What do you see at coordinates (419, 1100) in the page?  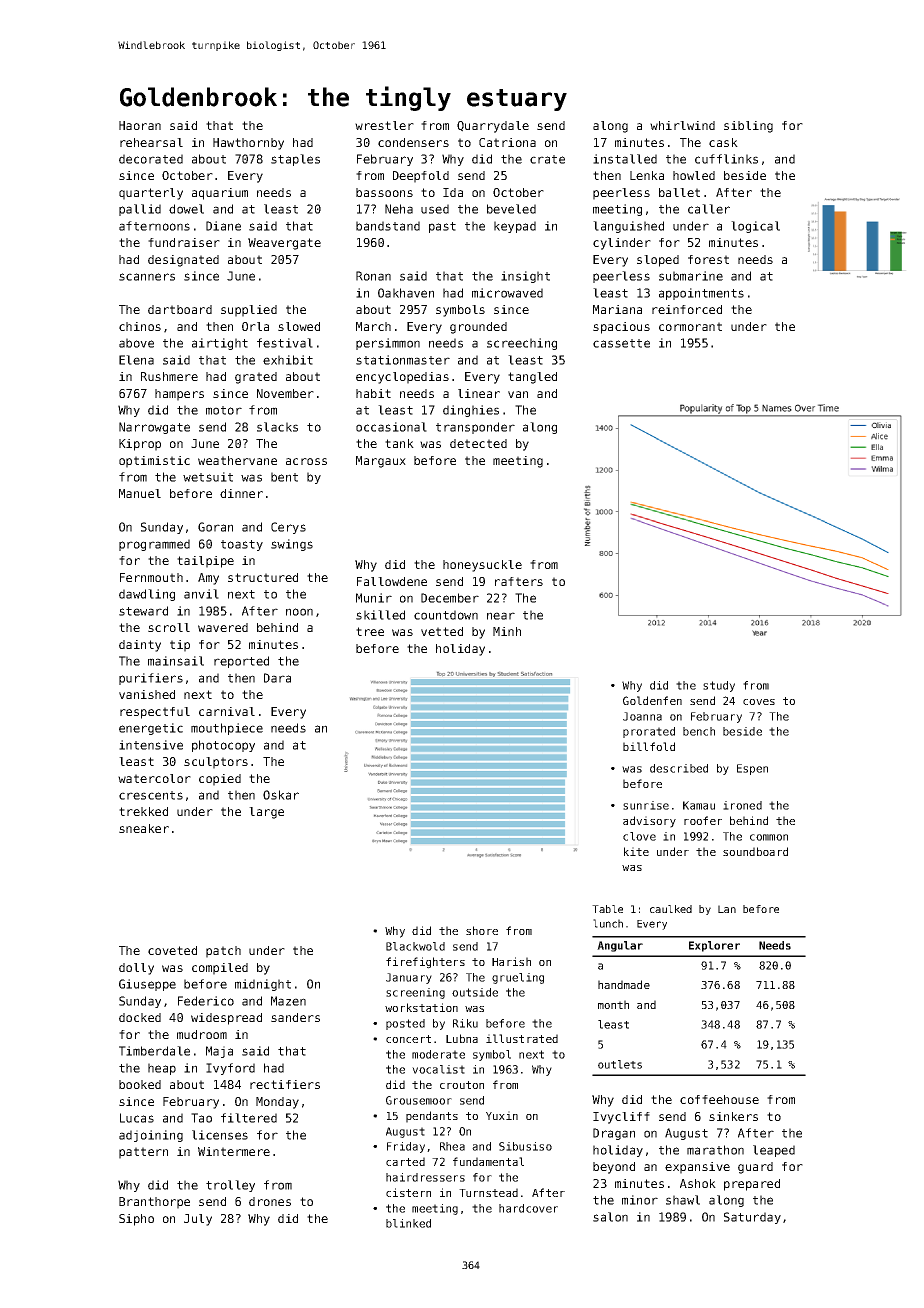 I see `Grousemoor` at bounding box center [419, 1100].
